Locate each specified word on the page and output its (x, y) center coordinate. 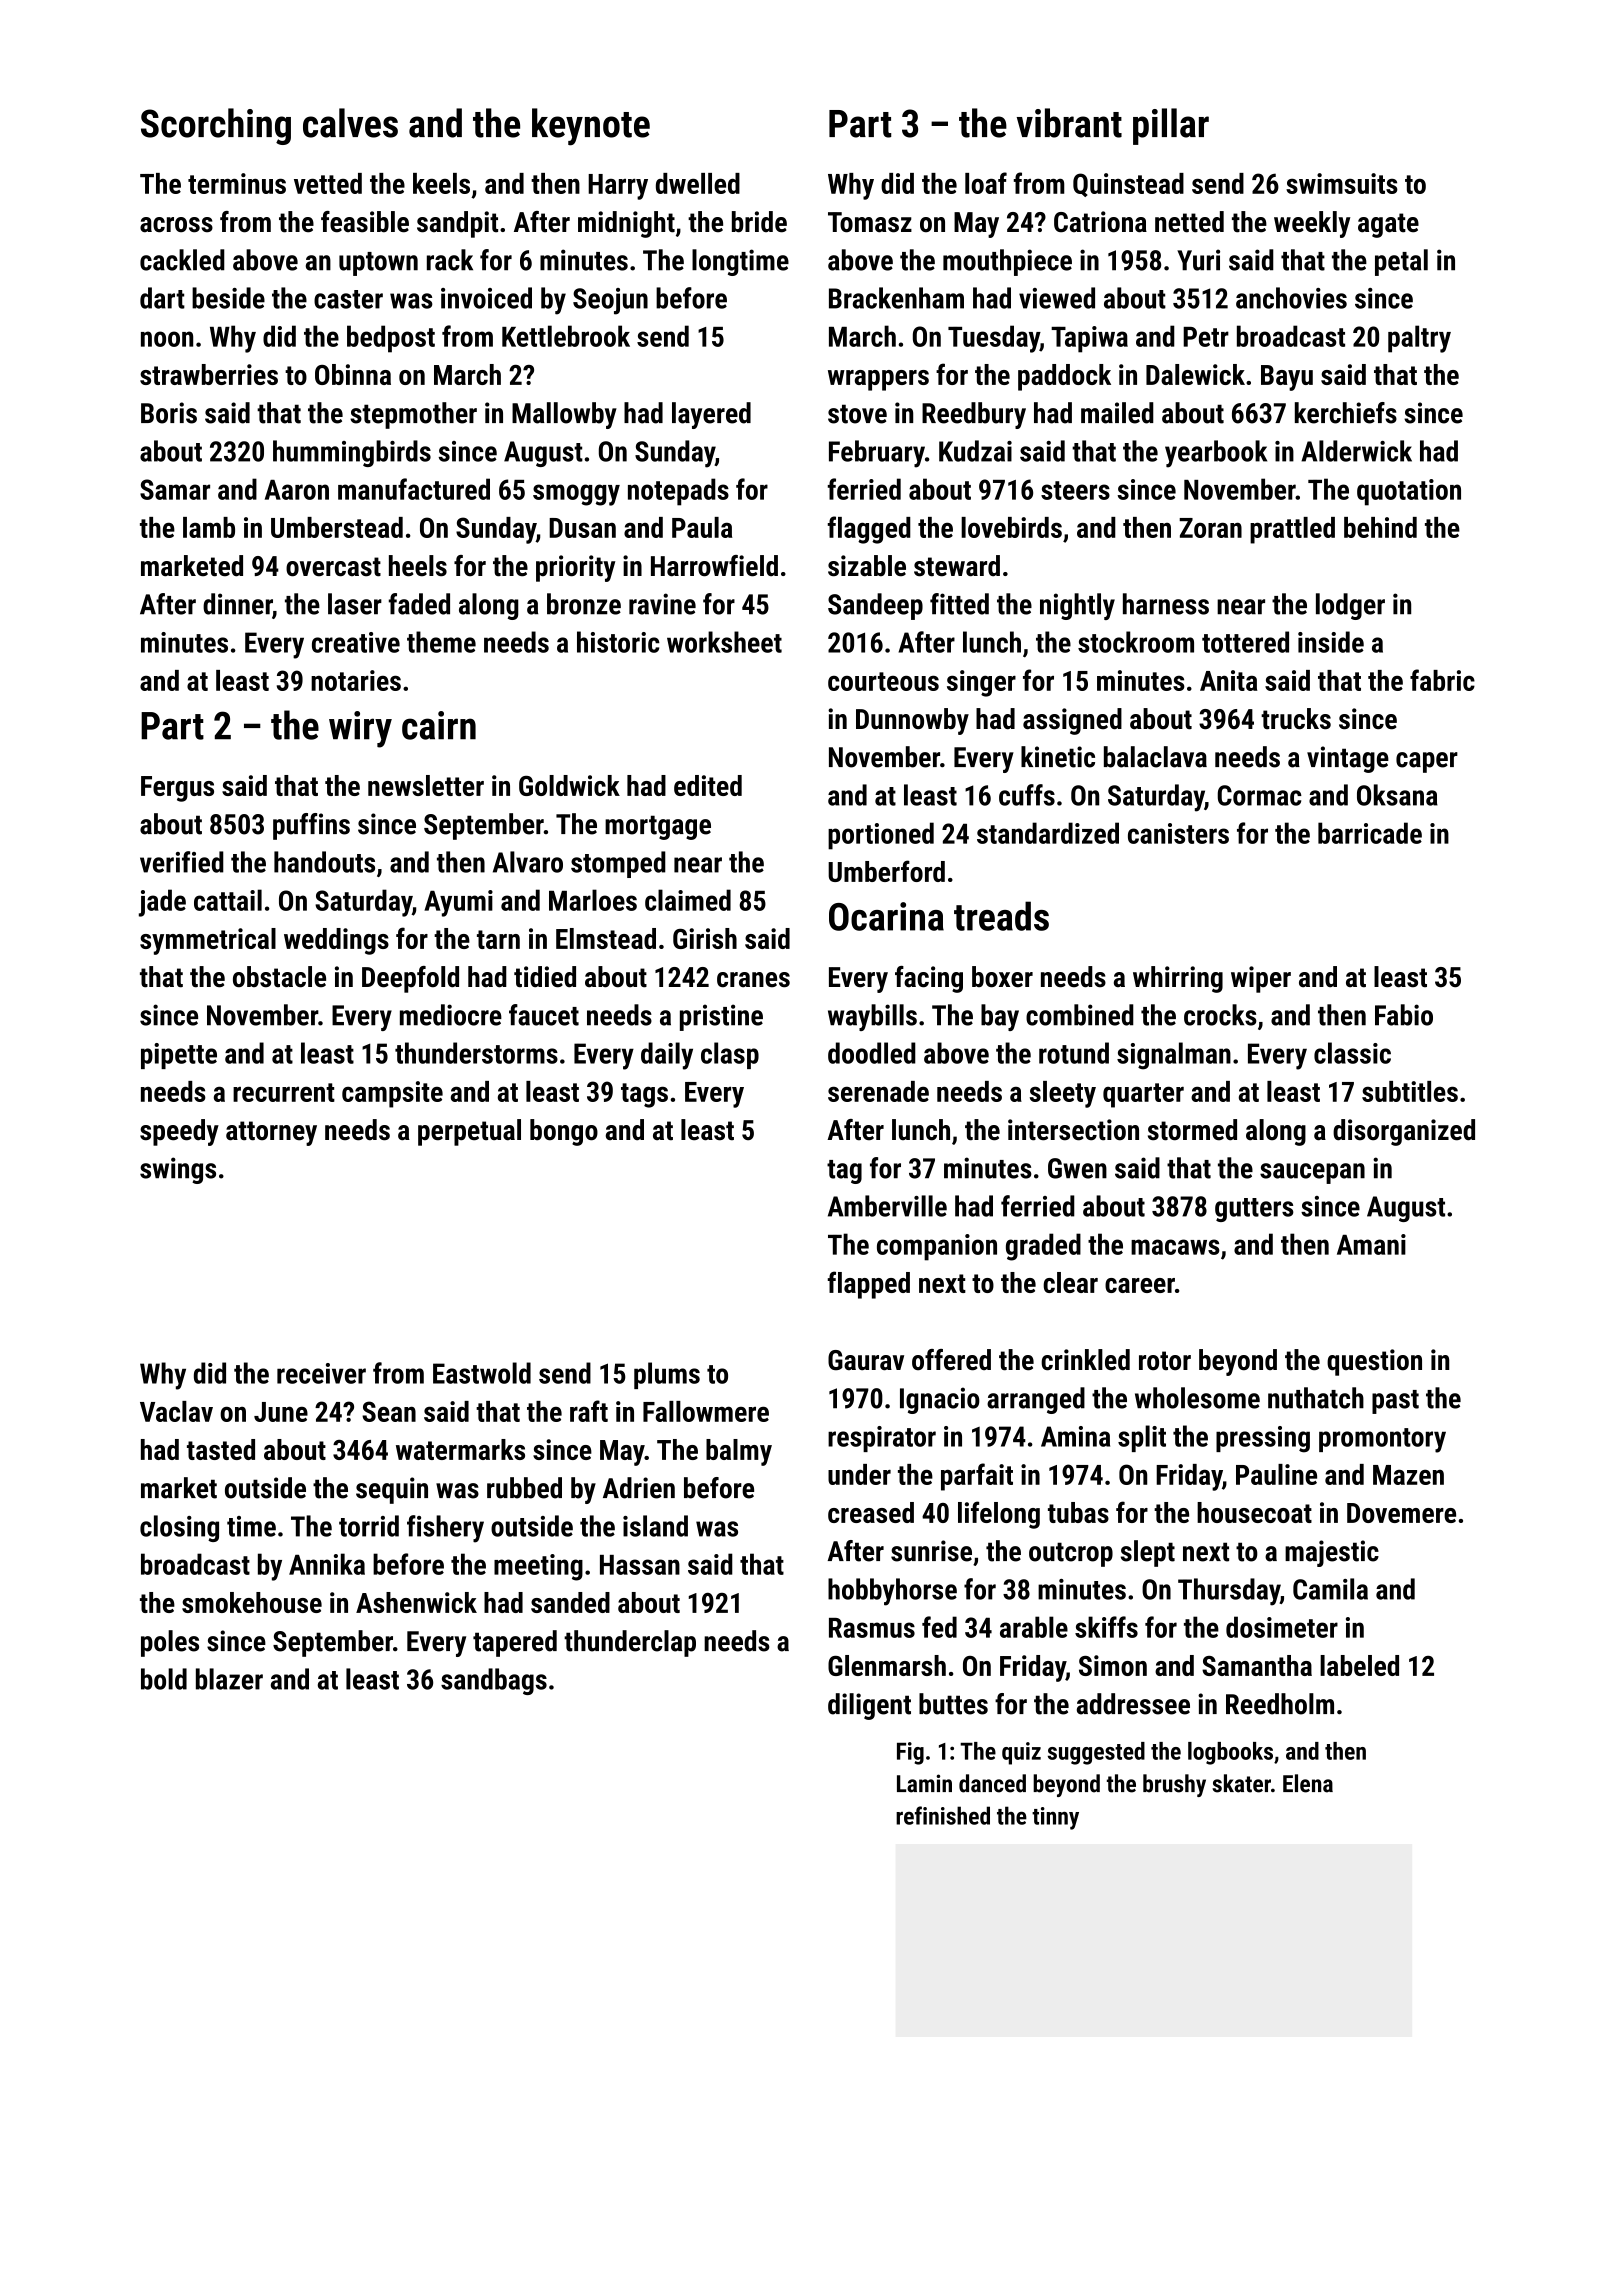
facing (929, 979)
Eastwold (482, 1373)
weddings (336, 941)
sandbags (494, 1681)
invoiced (486, 298)
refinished (943, 1815)
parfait (977, 1477)
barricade (1370, 833)
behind (1380, 527)
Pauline (1276, 1474)
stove (857, 414)
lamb (209, 527)
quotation (1409, 492)
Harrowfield (714, 566)
